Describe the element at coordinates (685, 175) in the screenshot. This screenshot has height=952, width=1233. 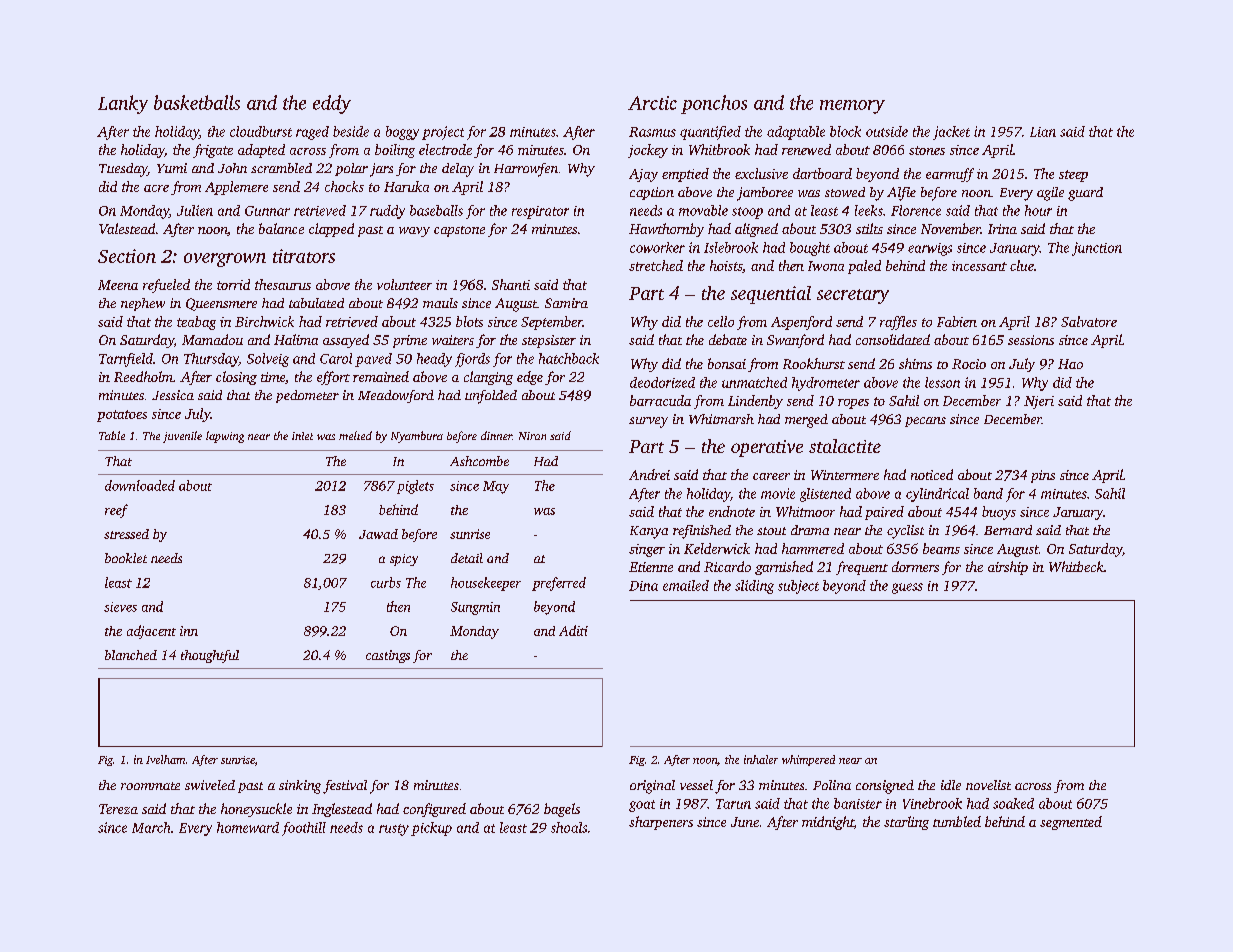
I see `emptied` at that location.
